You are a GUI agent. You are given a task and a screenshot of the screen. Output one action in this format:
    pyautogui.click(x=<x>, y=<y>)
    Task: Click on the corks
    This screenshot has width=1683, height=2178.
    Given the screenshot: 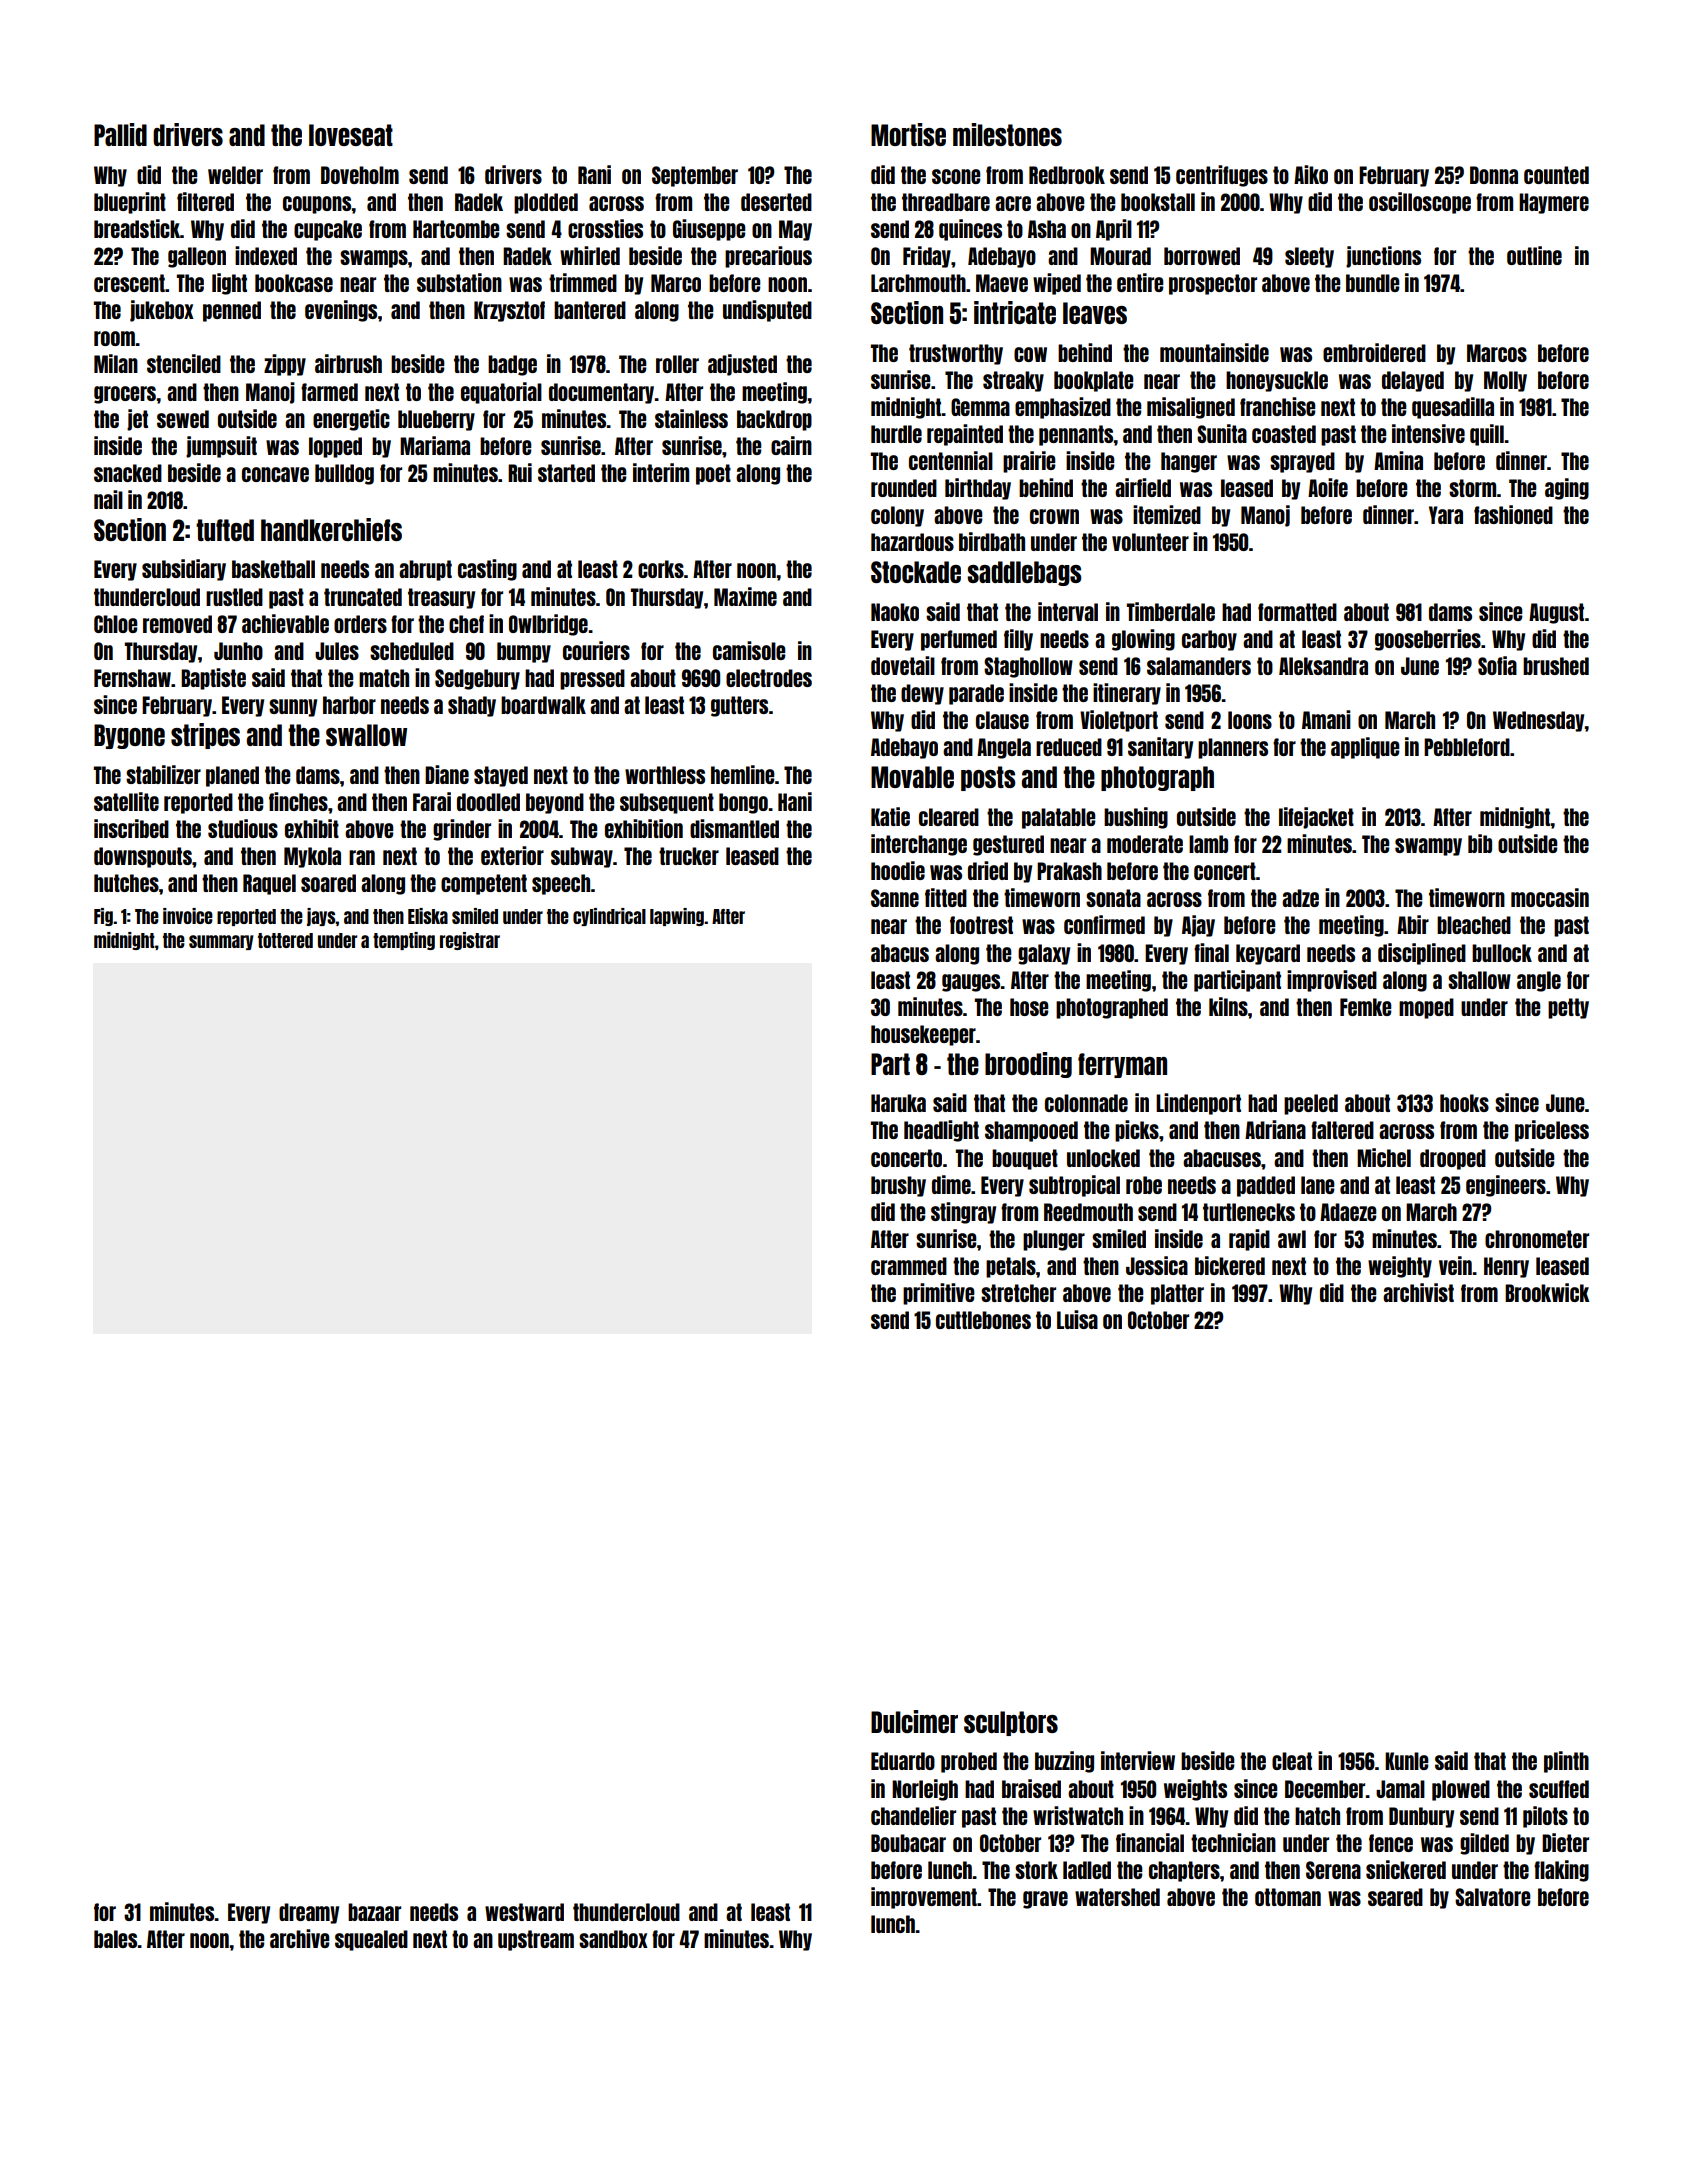 What is the action you would take?
    pyautogui.click(x=661, y=569)
